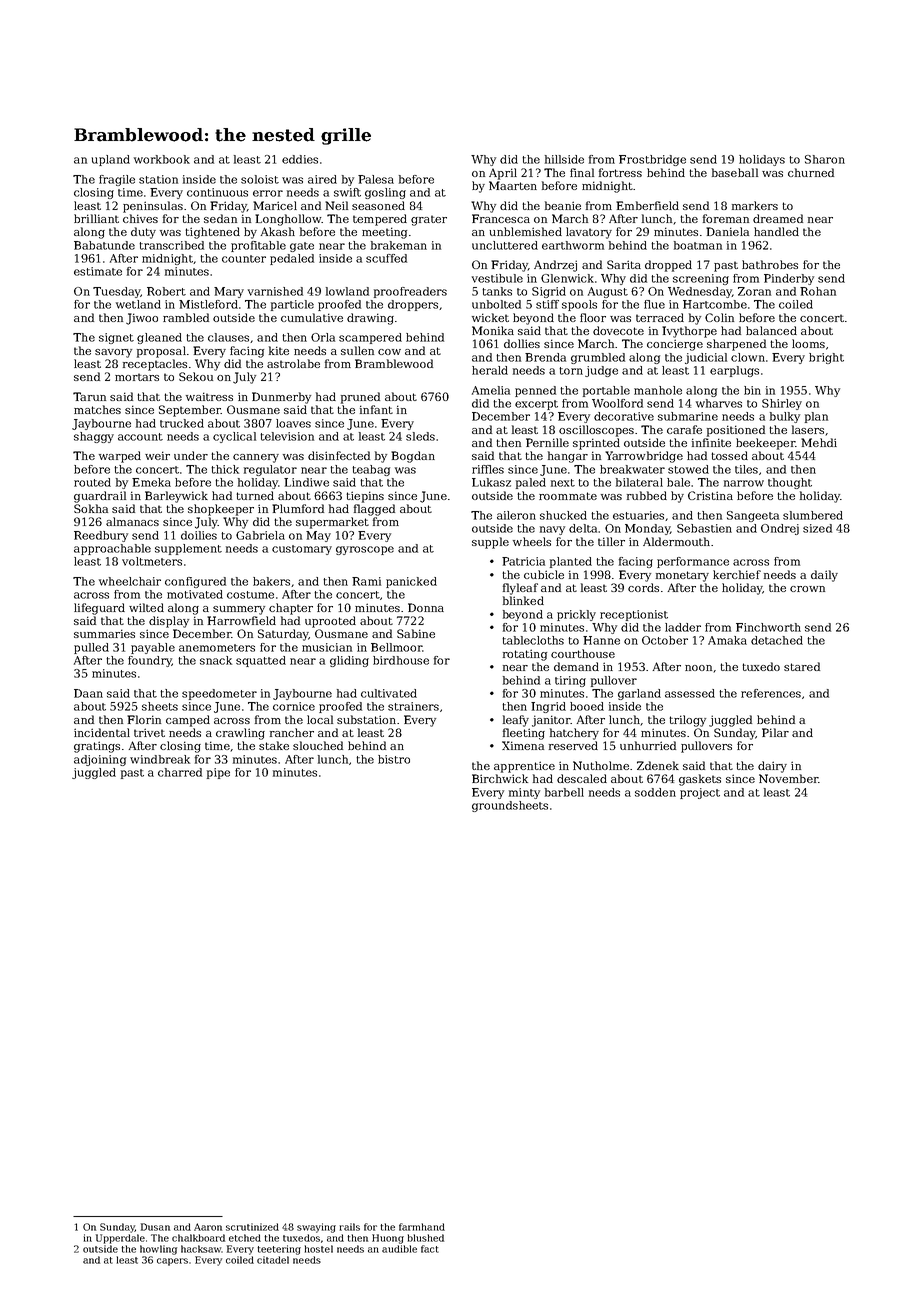 This screenshot has height=1308, width=924. Describe the element at coordinates (120, 1239) in the screenshot. I see `Upperdale` at that location.
